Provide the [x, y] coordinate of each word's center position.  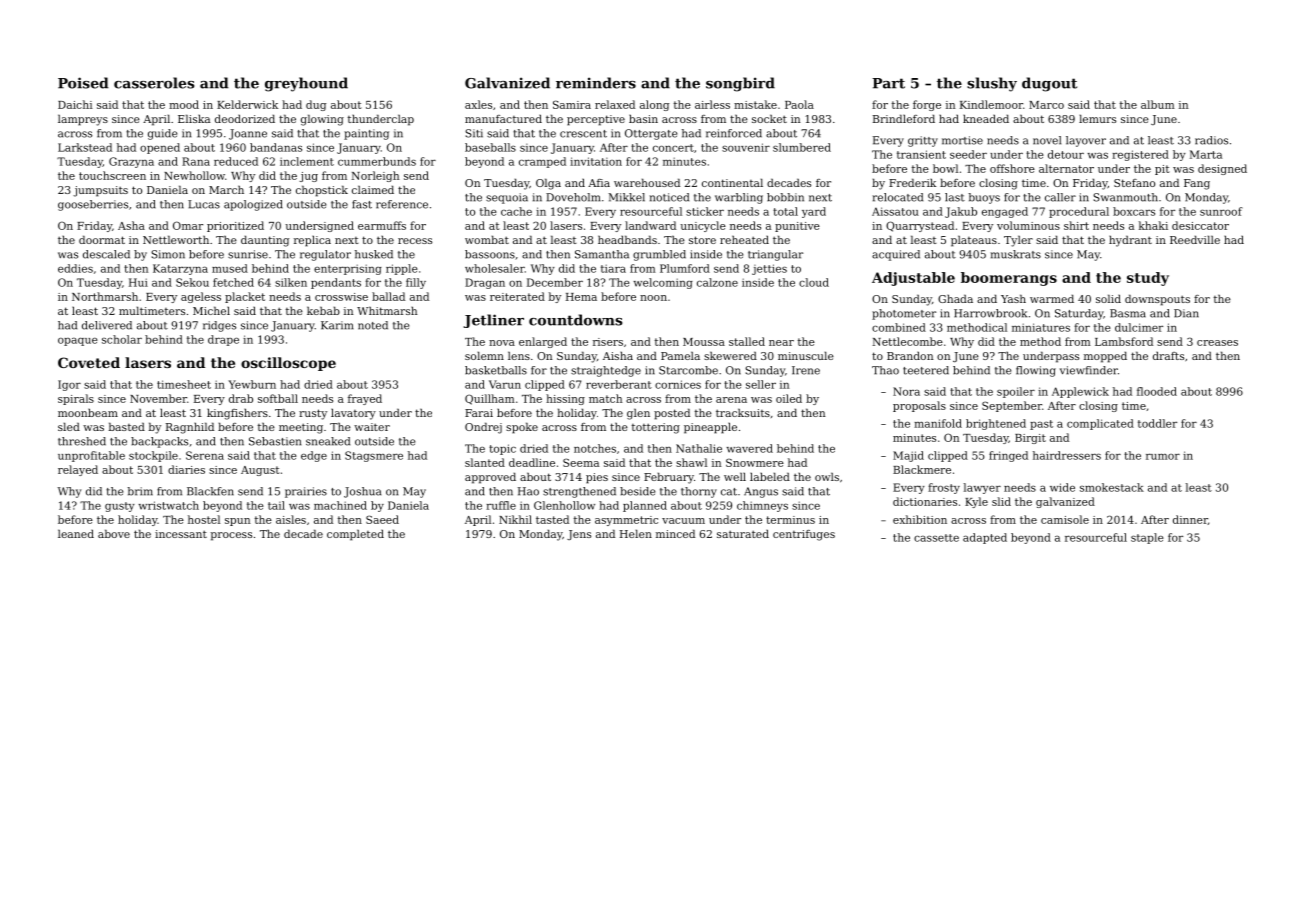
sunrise [248, 254]
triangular [775, 255]
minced [675, 533]
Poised [83, 83]
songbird [740, 84]
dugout [1049, 84]
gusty [120, 507]
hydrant [1130, 241]
